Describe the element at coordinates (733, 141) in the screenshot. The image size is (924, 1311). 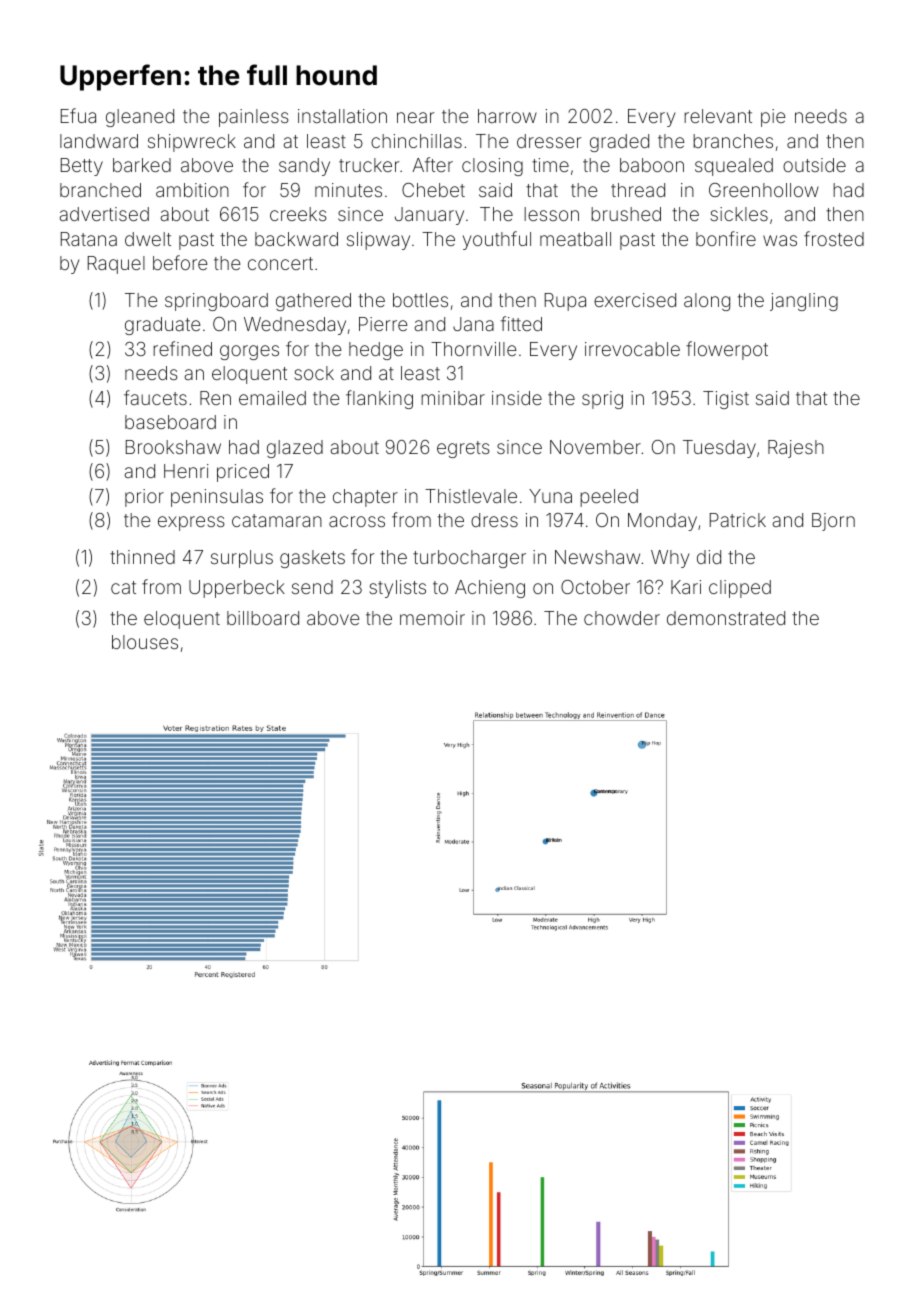
I see `branches` at that location.
